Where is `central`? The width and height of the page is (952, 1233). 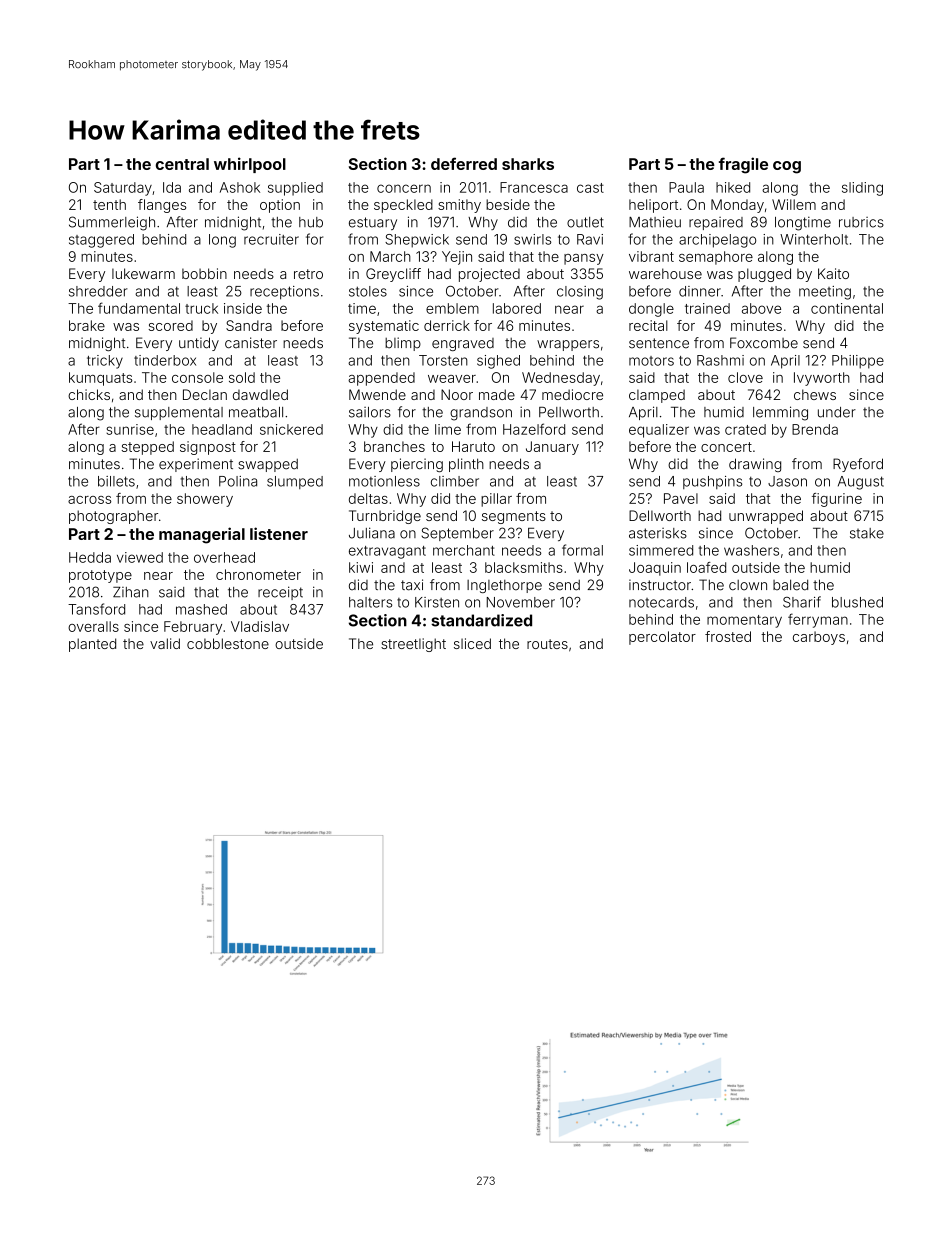
central is located at coordinates (182, 164).
